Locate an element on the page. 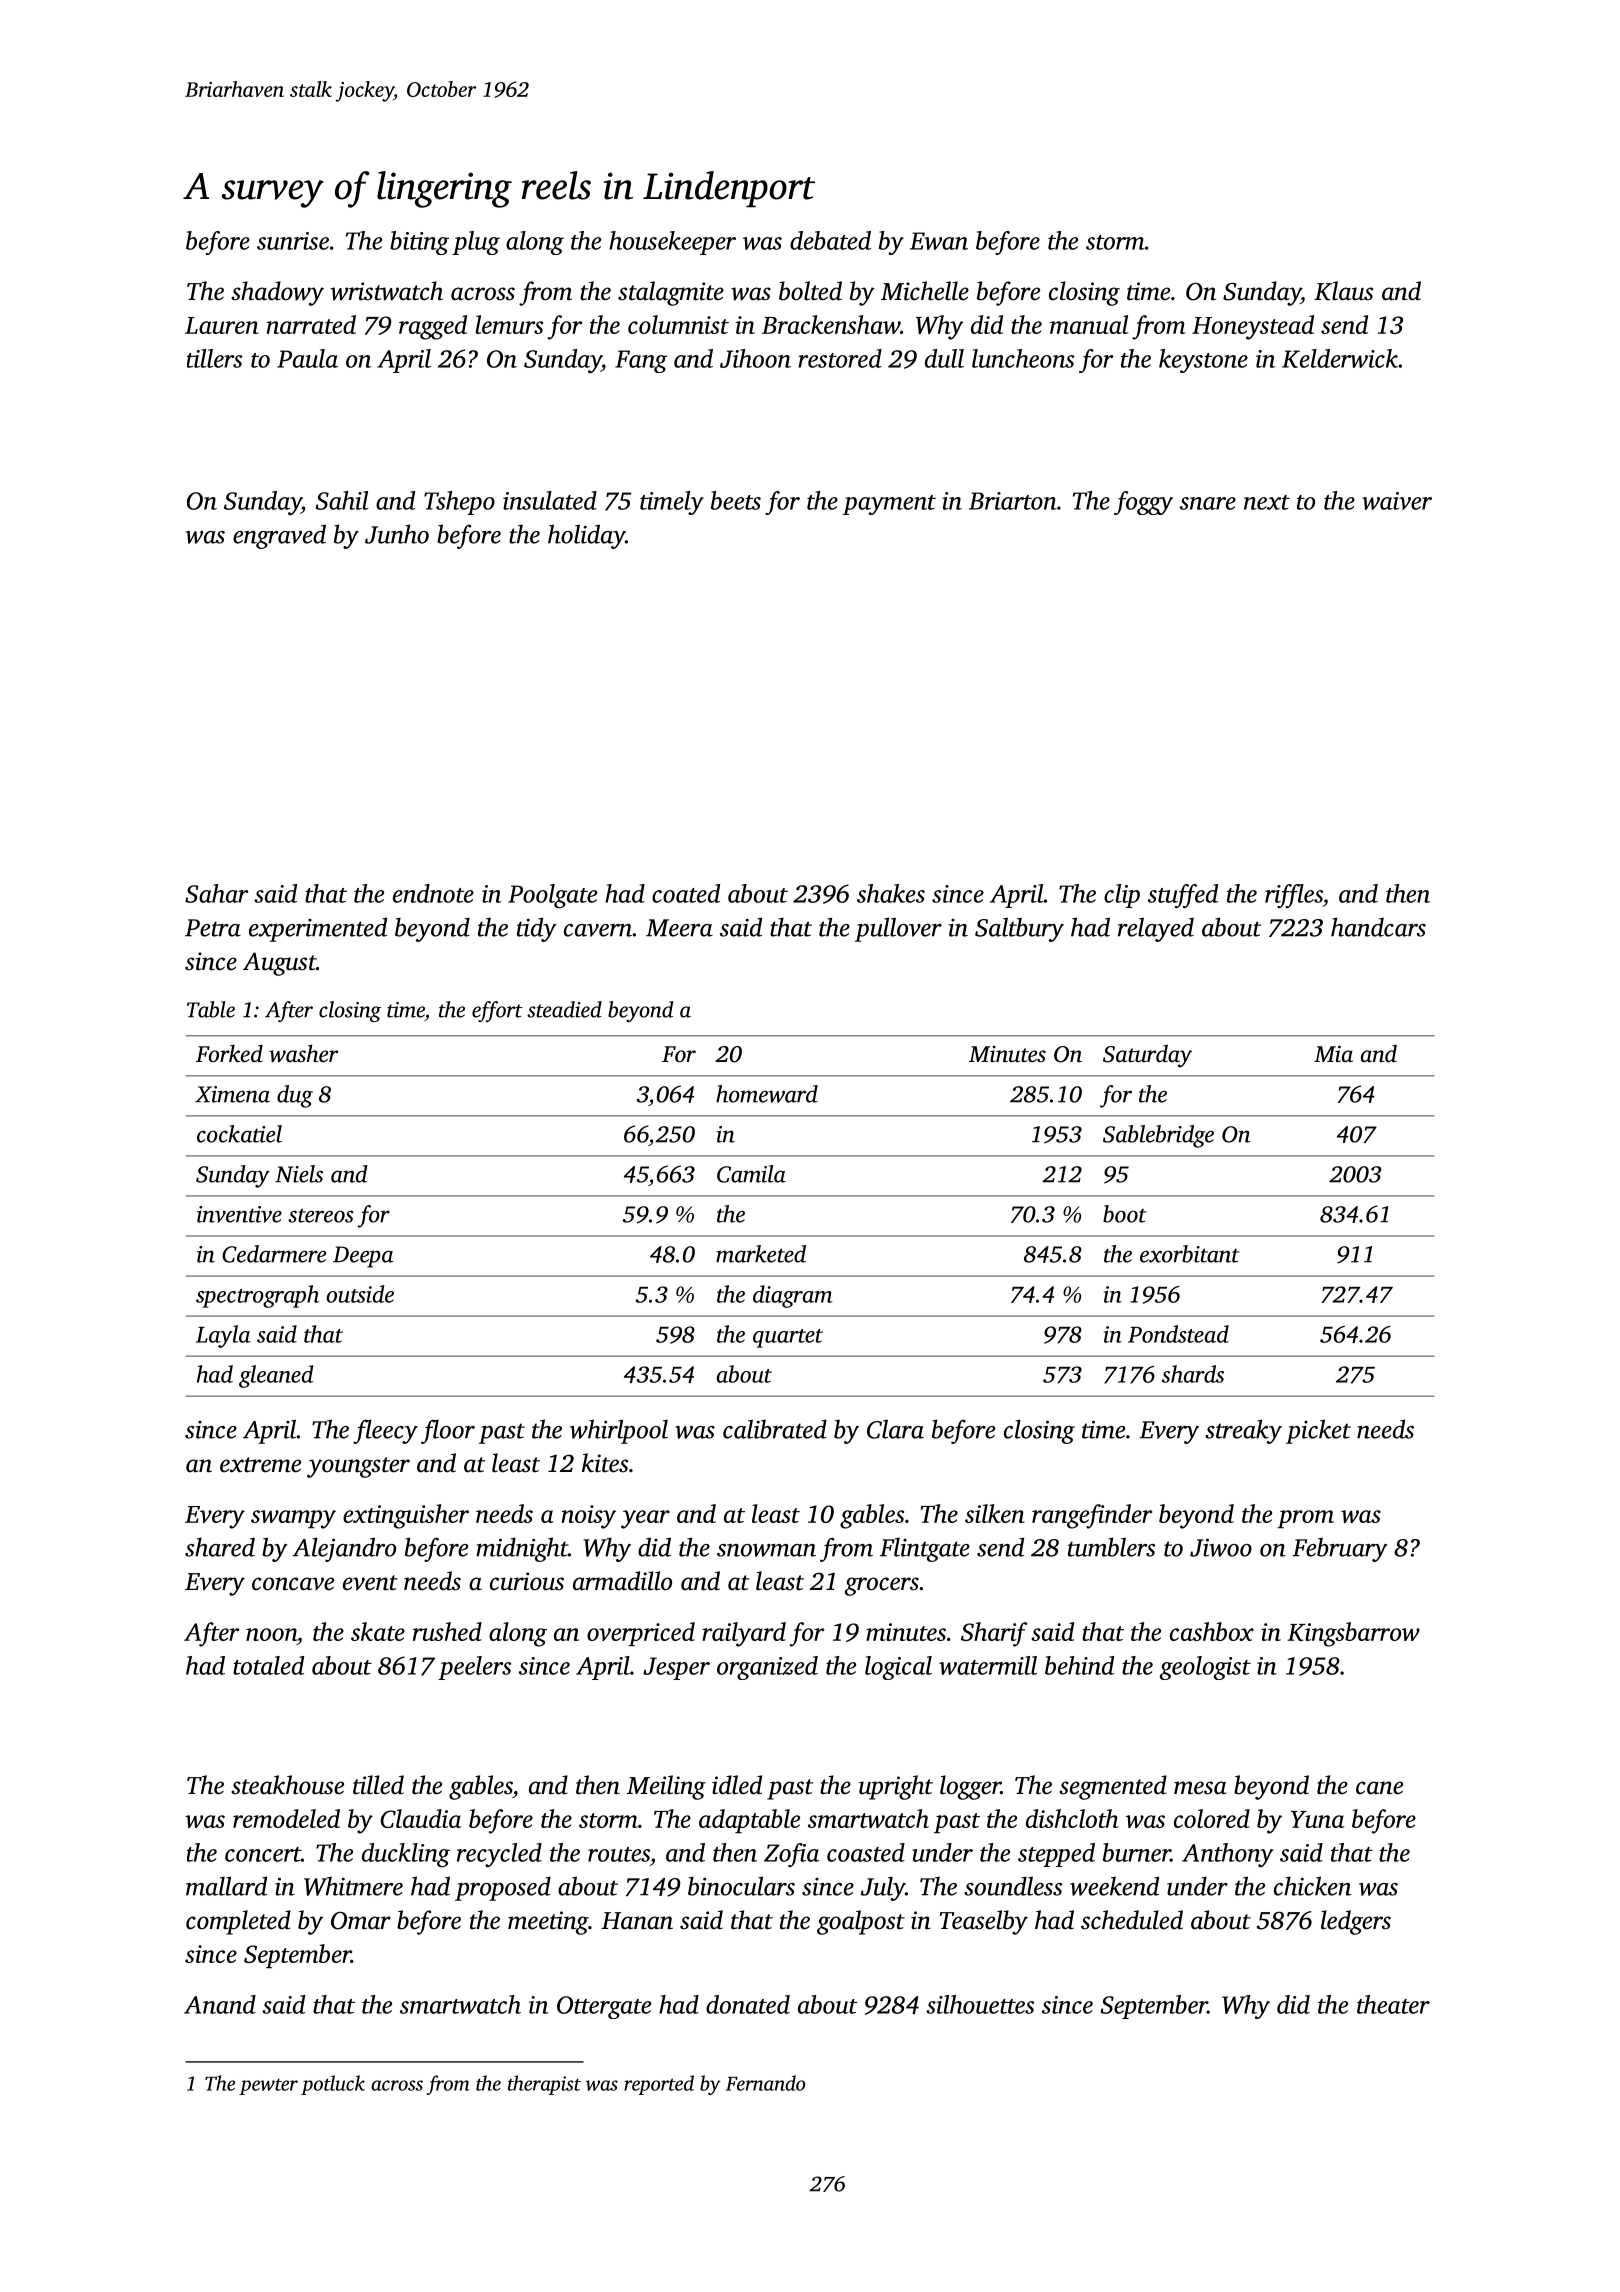 The width and height of the image is (1620, 2292). fleecy is located at coordinates (385, 1431).
